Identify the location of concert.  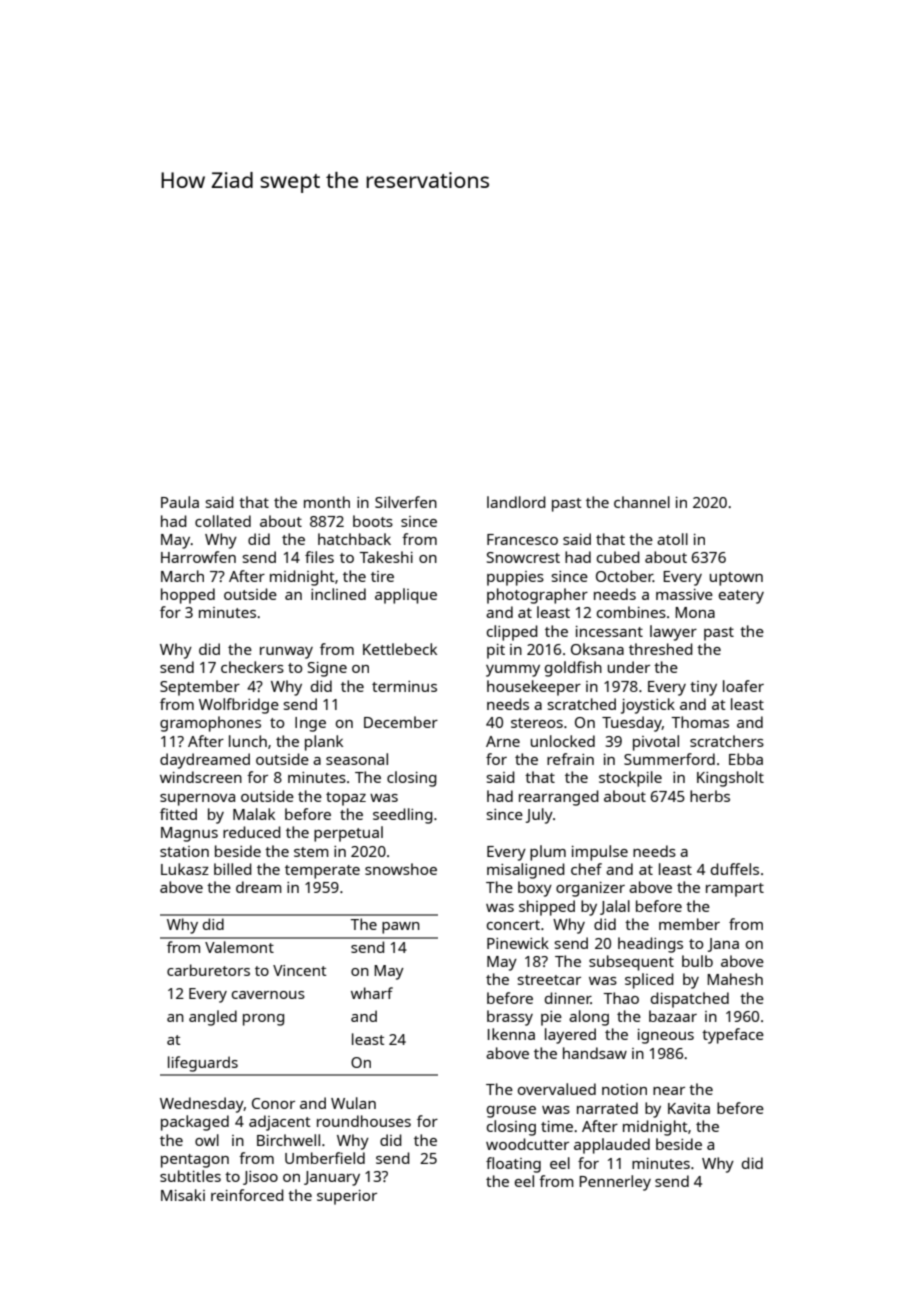
(513, 925).
